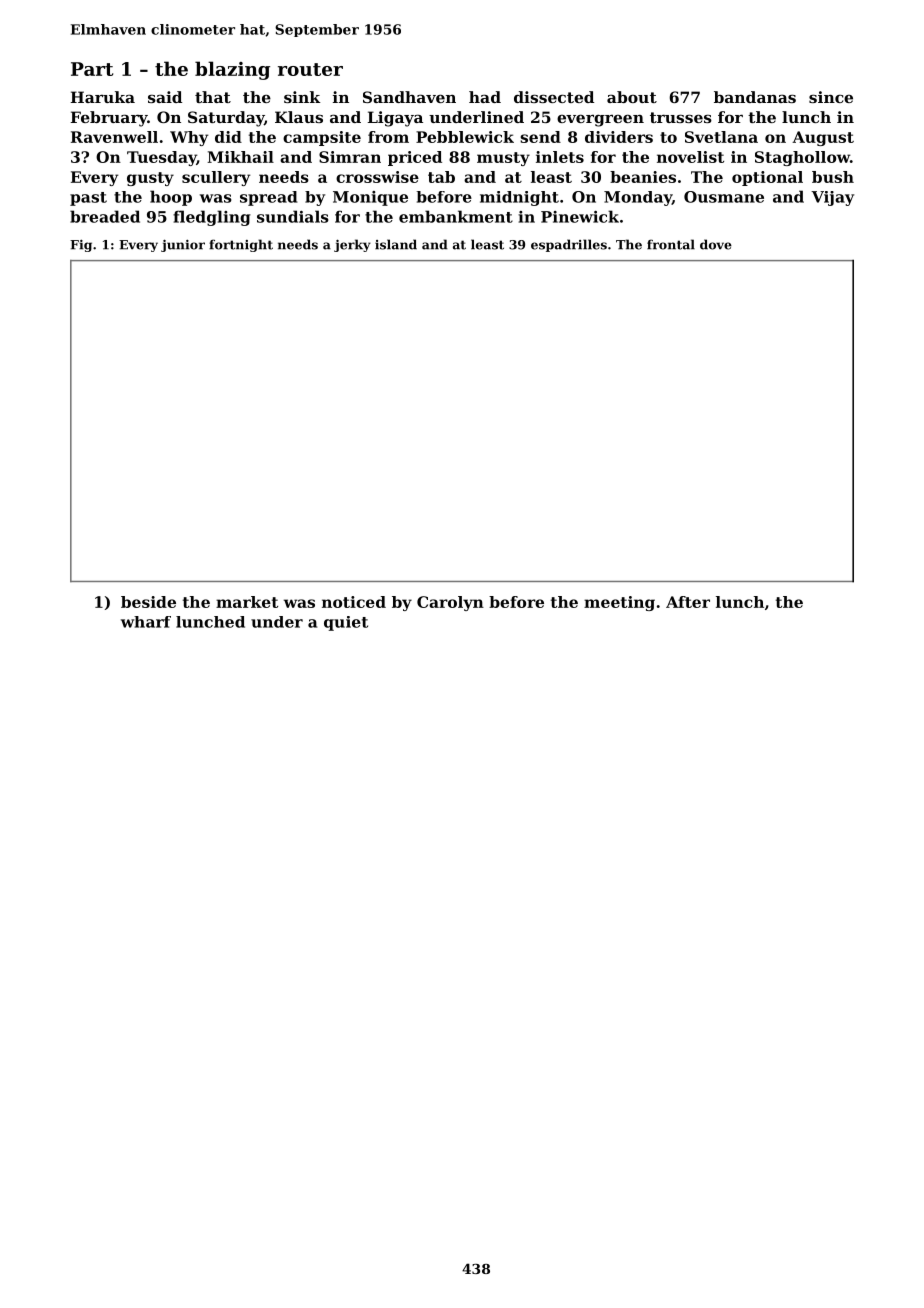  What do you see at coordinates (146, 622) in the document?
I see `wharf` at bounding box center [146, 622].
